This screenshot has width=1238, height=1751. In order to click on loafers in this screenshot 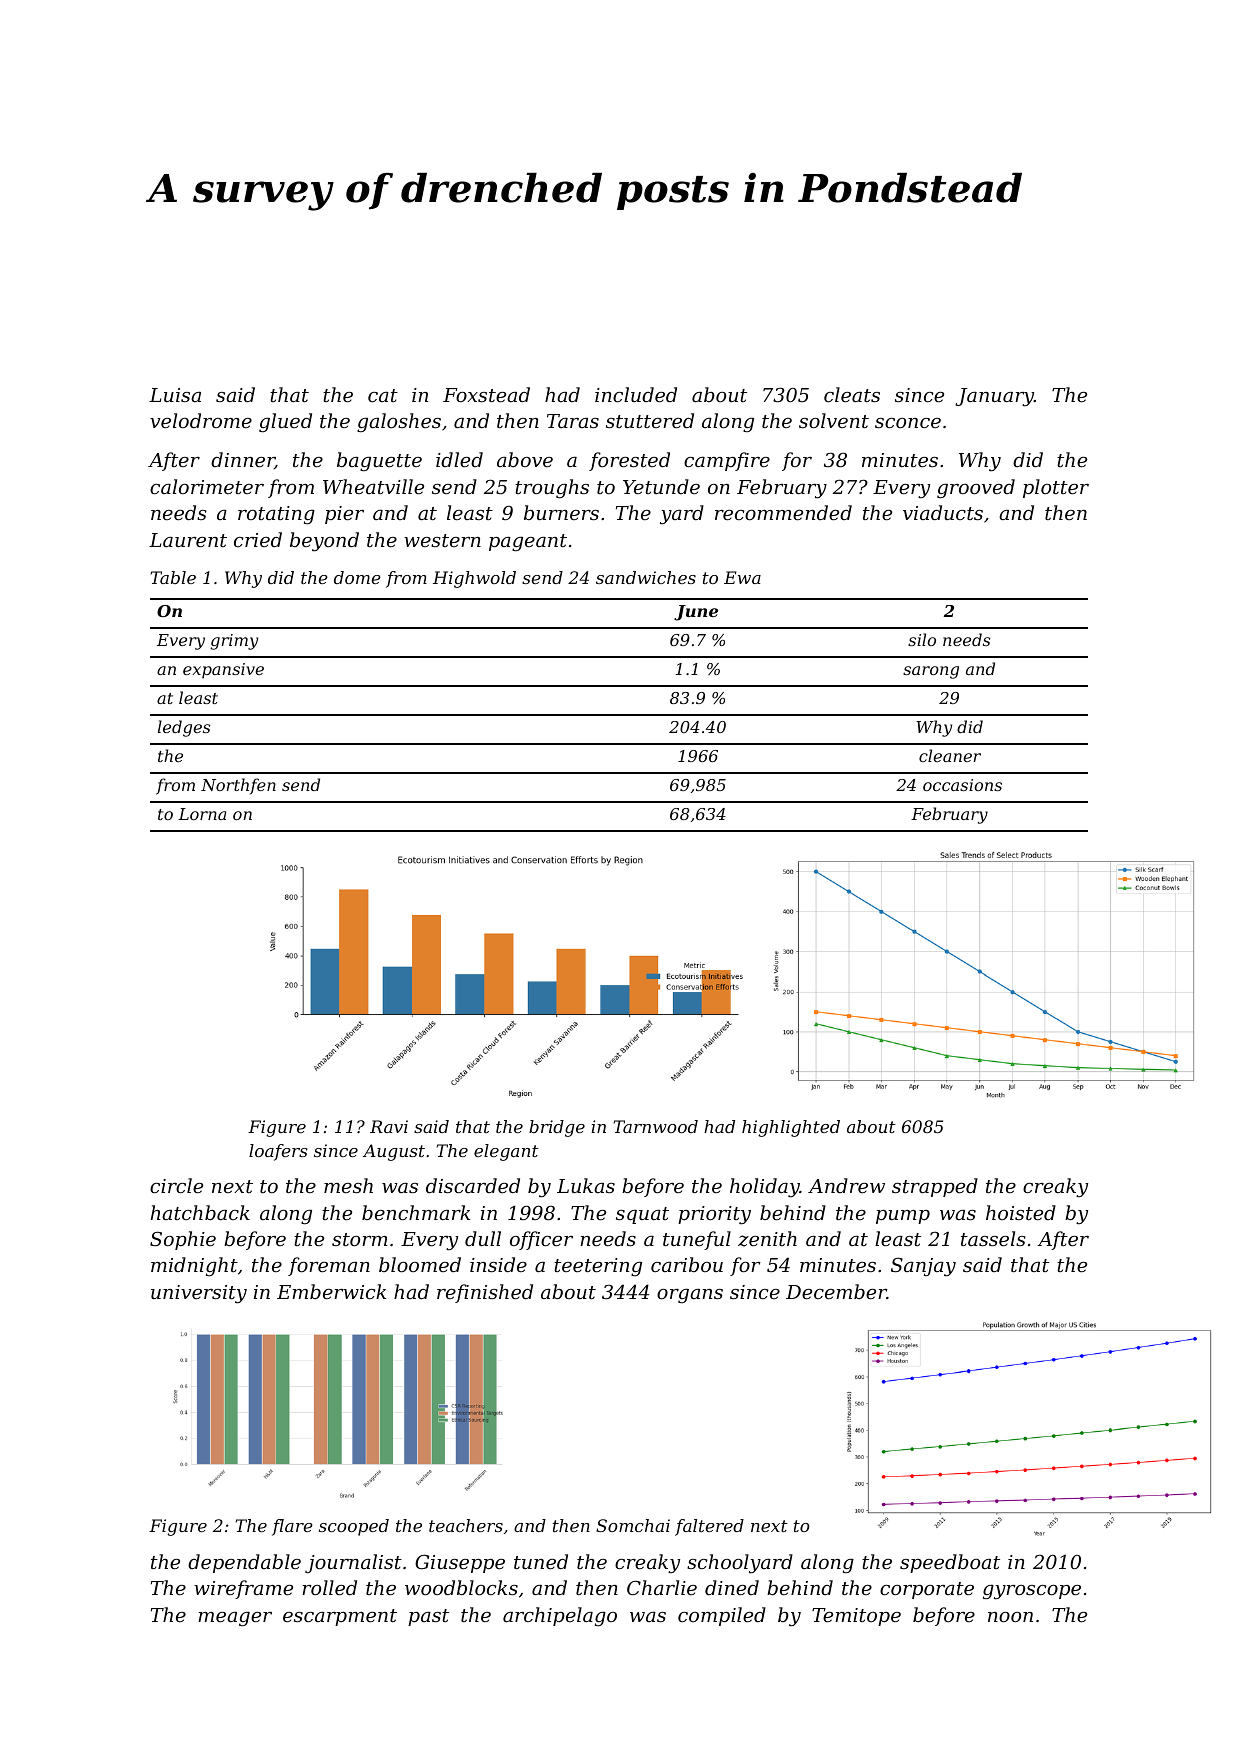, I will do `click(278, 1152)`.
